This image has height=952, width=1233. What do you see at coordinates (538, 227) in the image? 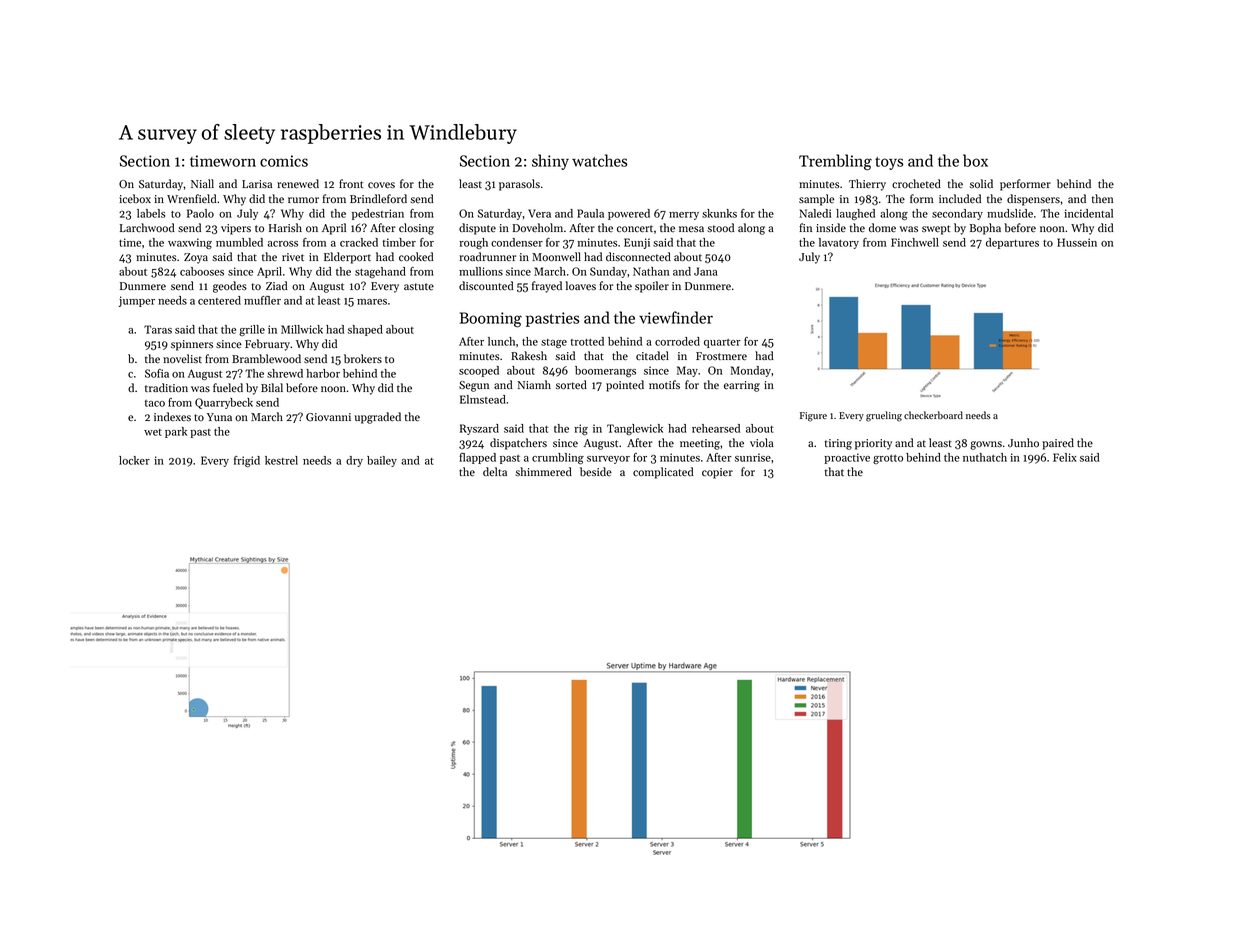
I see `Doveholm` at bounding box center [538, 227].
